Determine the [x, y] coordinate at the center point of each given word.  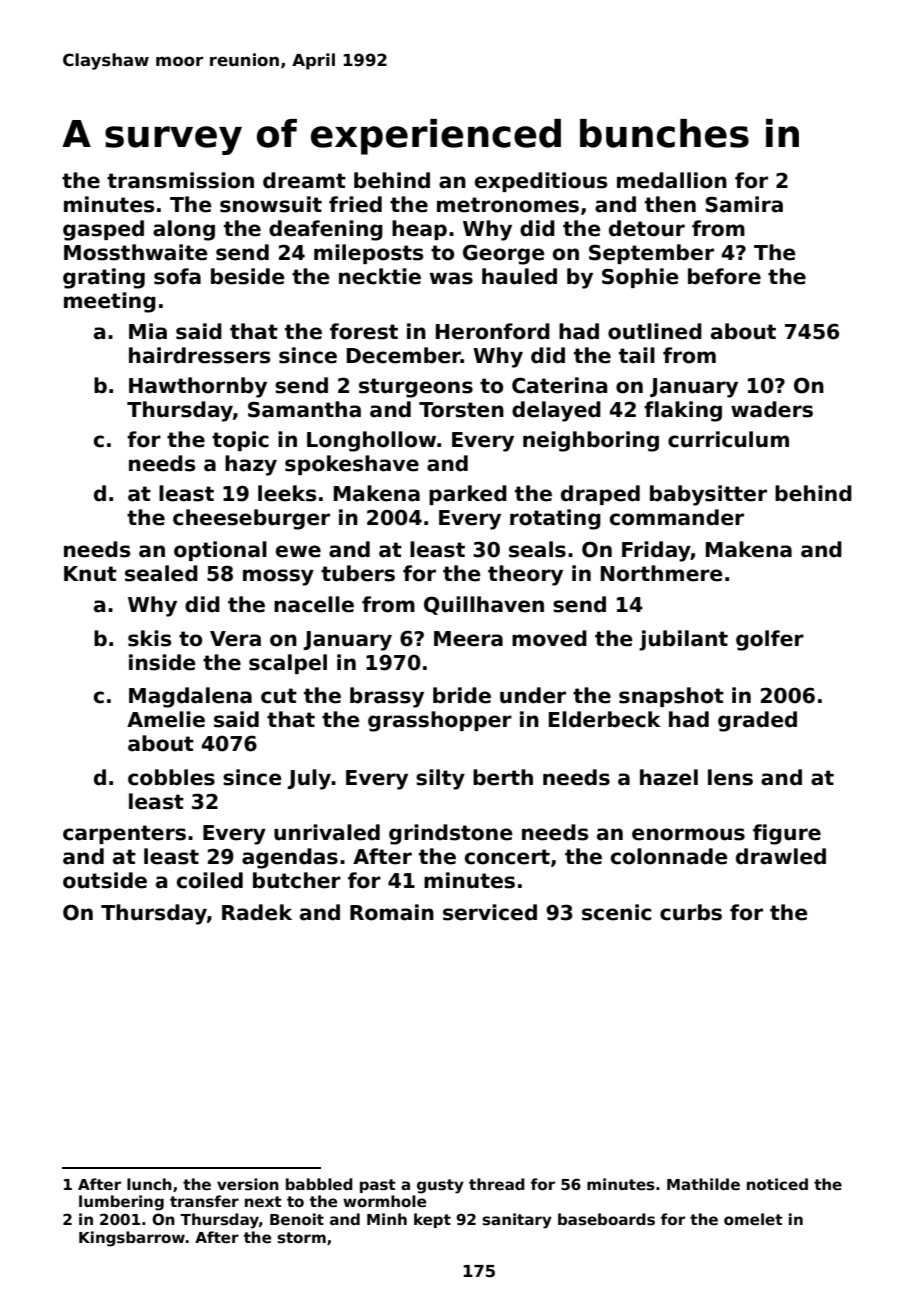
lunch [149, 1184]
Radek [257, 912]
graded [757, 721]
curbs [691, 912]
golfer [770, 640]
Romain [392, 912]
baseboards [606, 1219]
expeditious [541, 182]
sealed [161, 573]
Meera [468, 639]
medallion [672, 180]
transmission [180, 180]
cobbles [171, 777]
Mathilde [703, 1184]
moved [549, 638]
